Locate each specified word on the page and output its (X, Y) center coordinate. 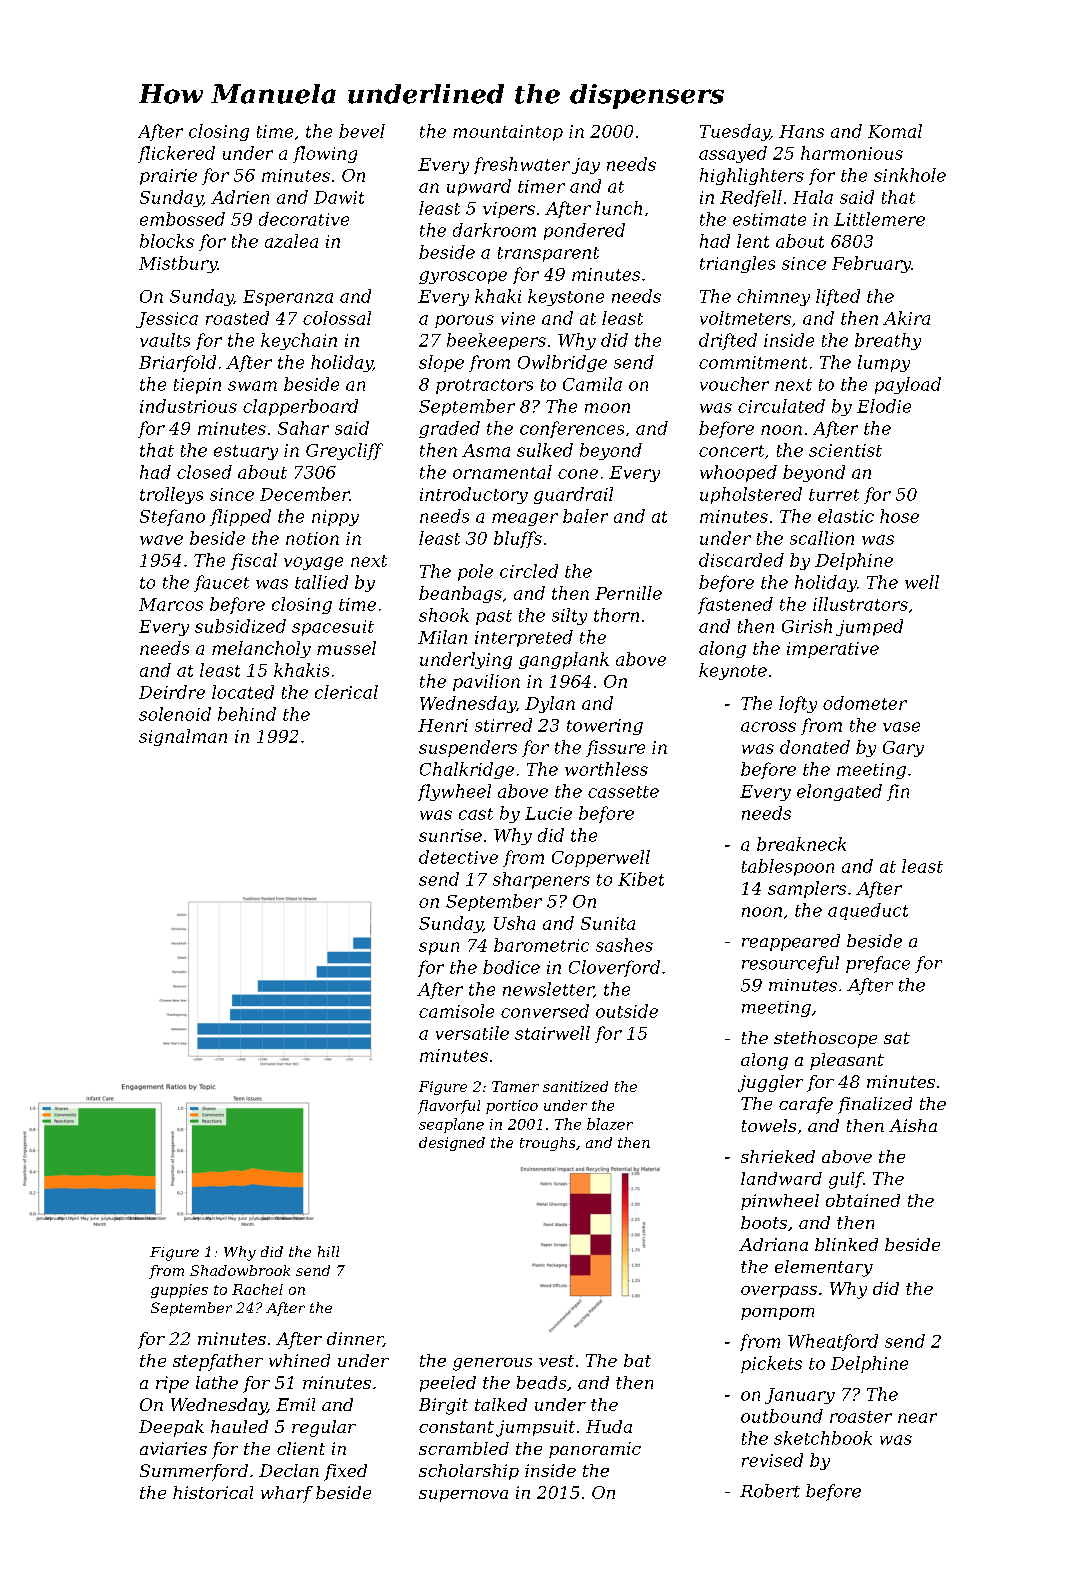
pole (475, 572)
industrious (188, 406)
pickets (771, 1364)
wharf (287, 1494)
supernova (463, 1496)
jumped (869, 627)
